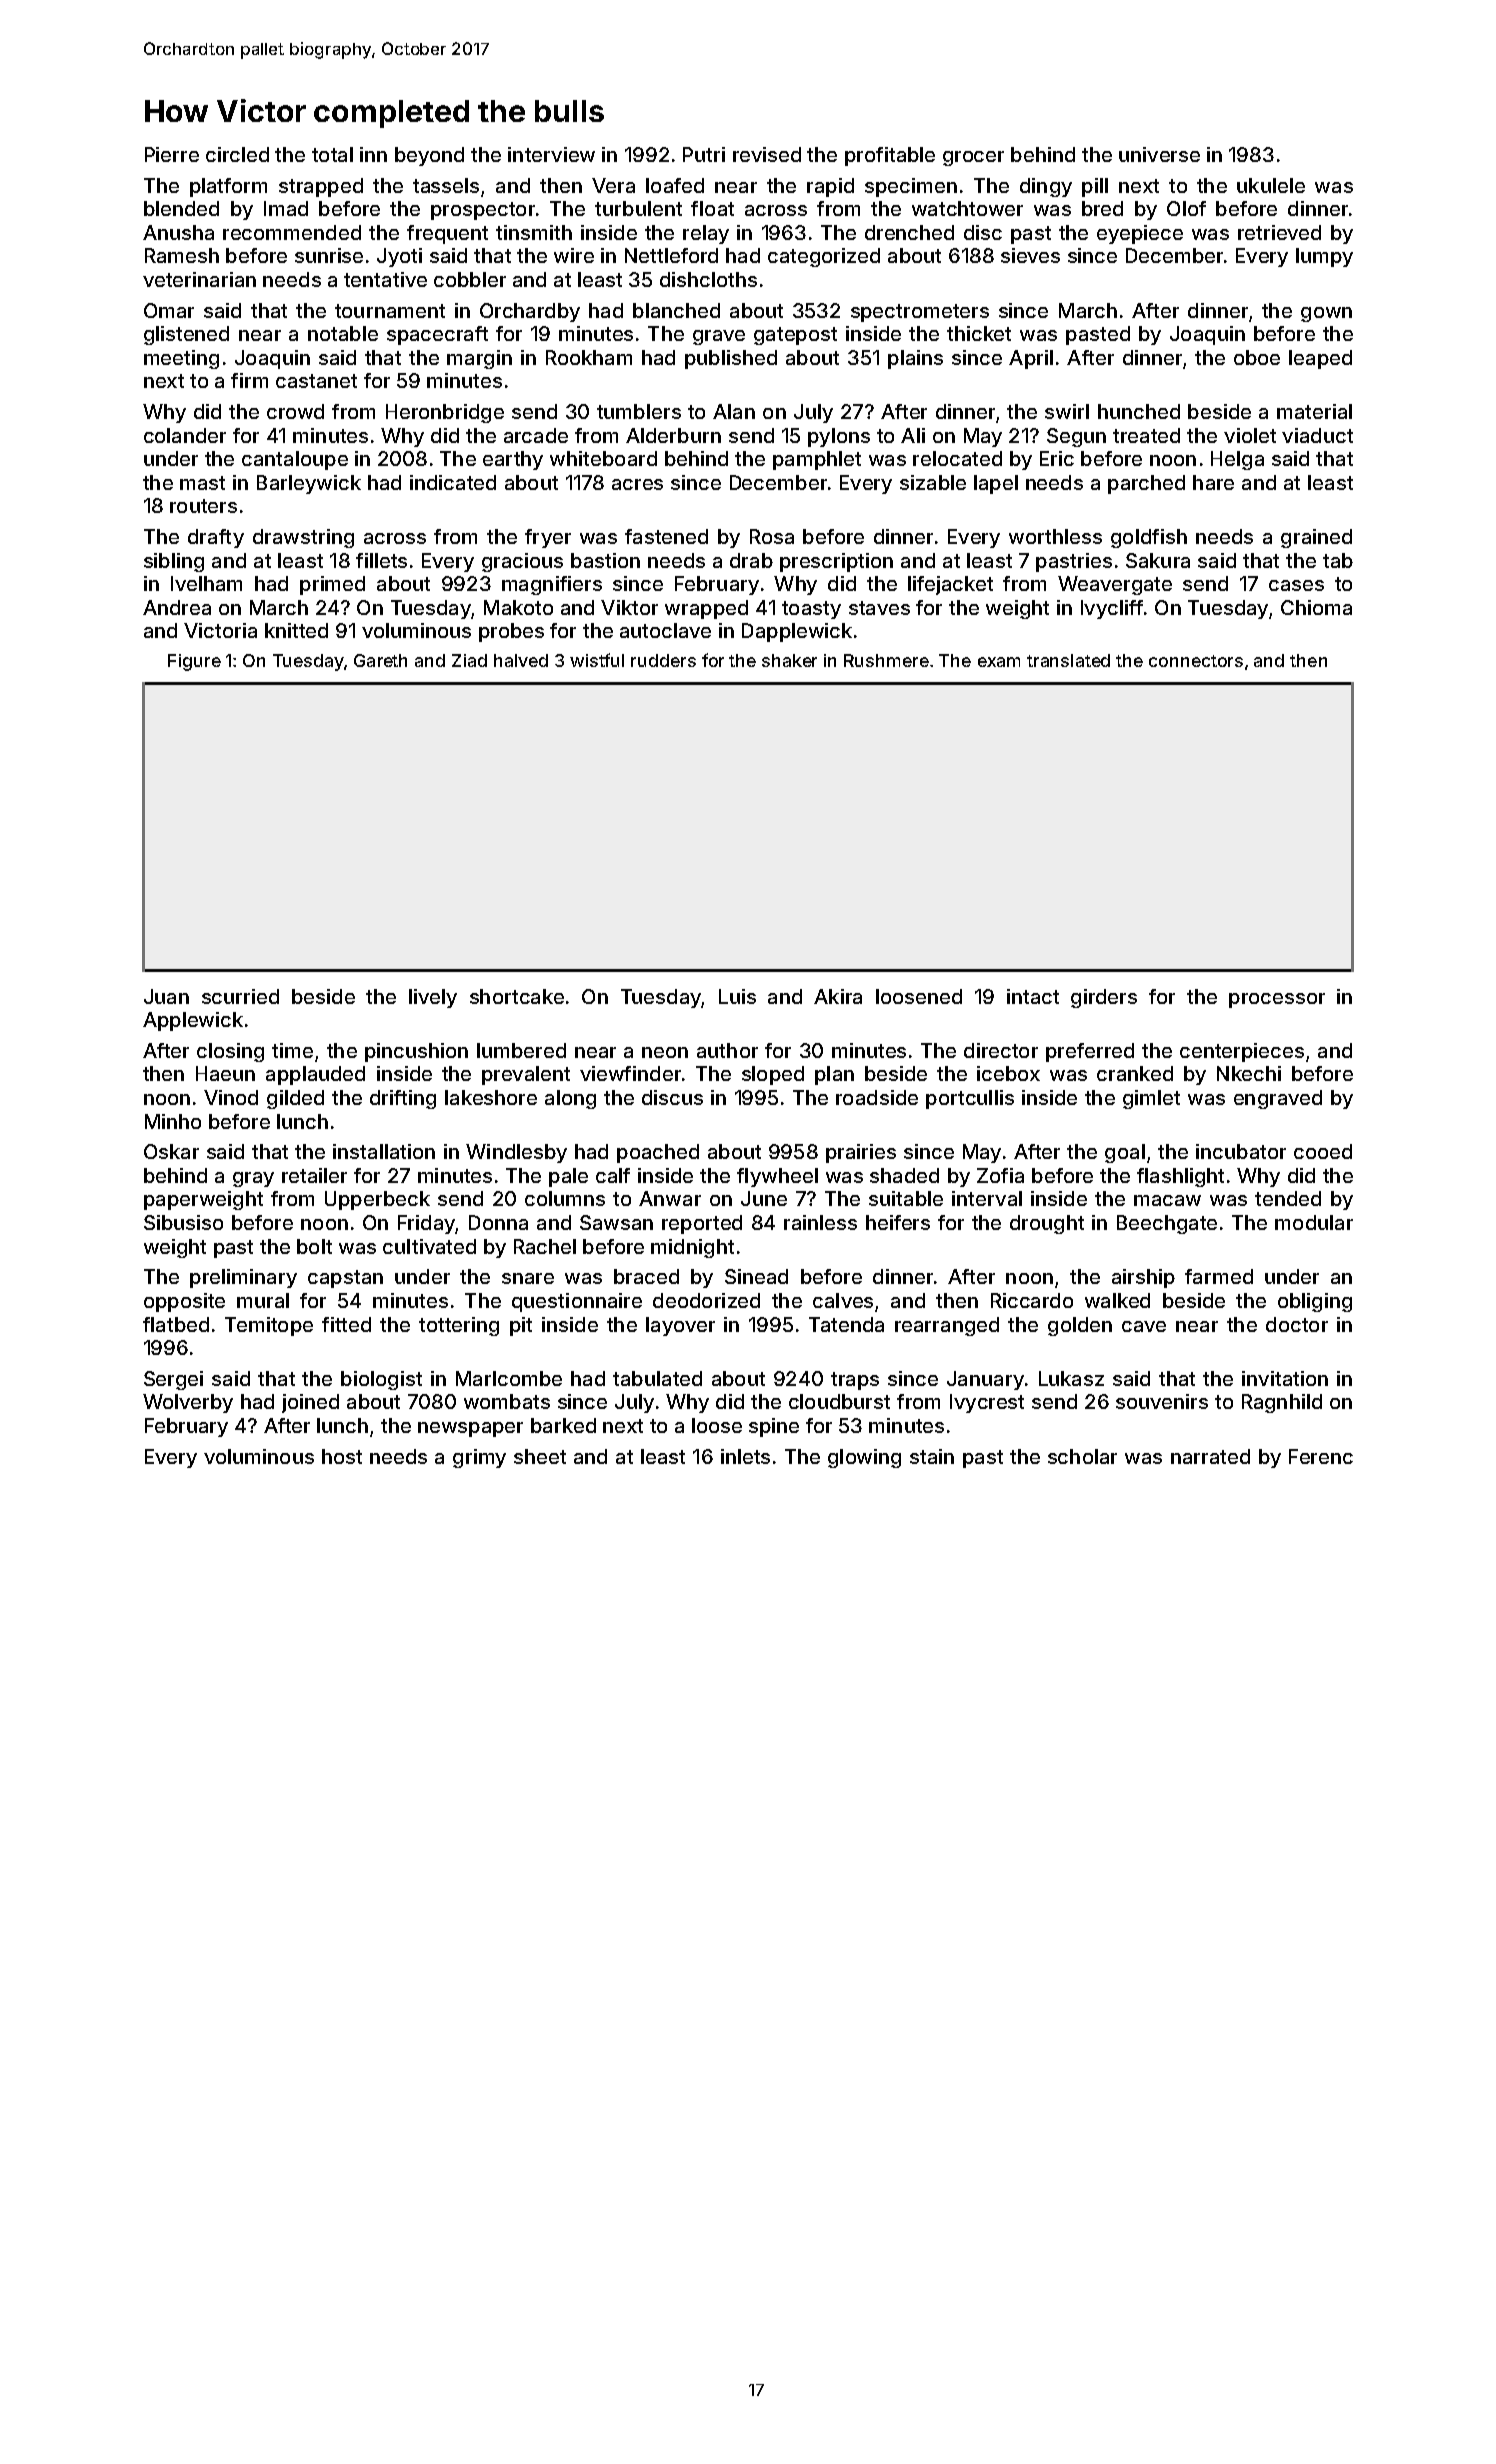 This page has width=1496, height=2464. What do you see at coordinates (605, 560) in the page?
I see `bastion` at bounding box center [605, 560].
